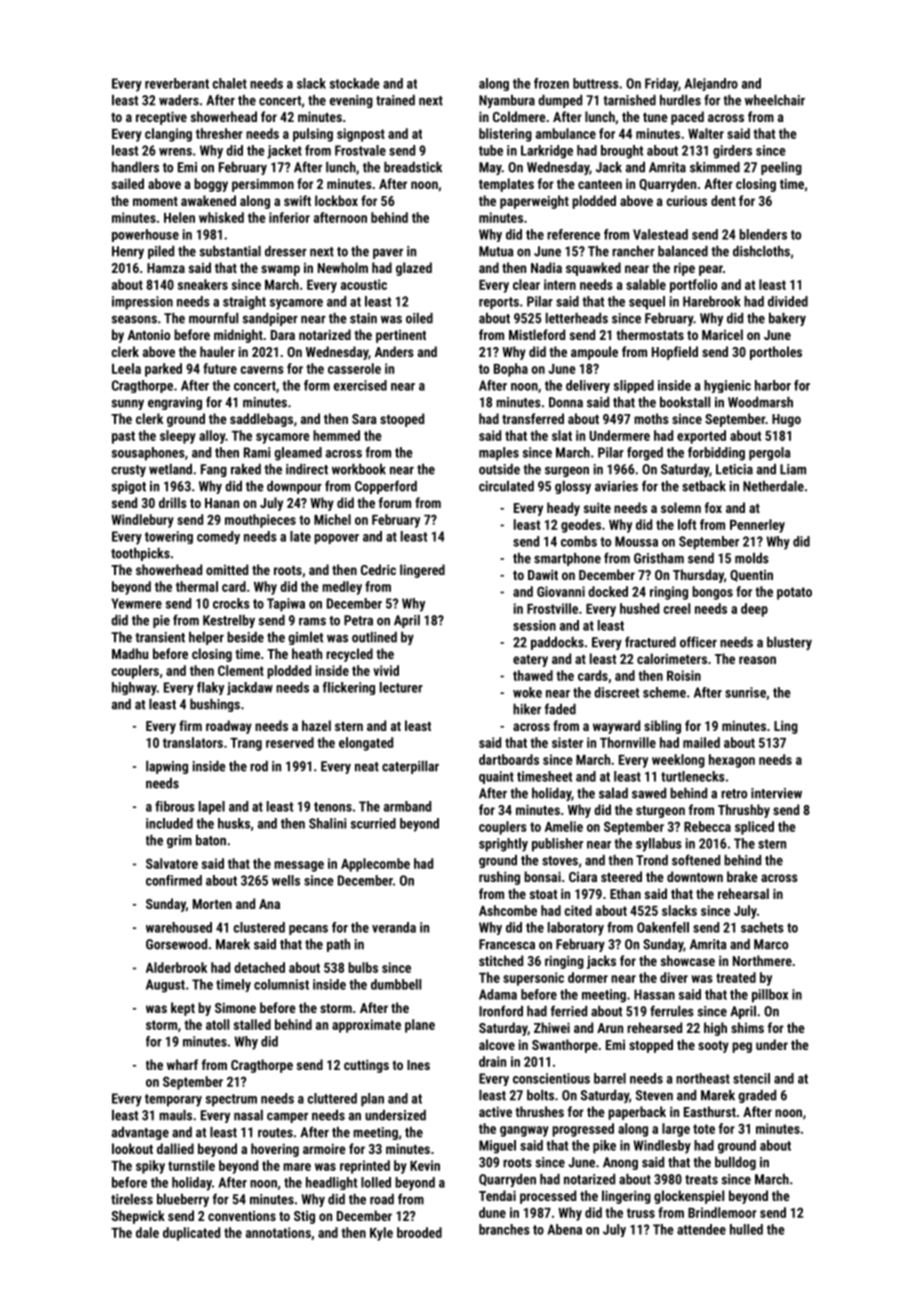 The height and width of the screenshot is (1308, 924). What do you see at coordinates (661, 85) in the screenshot?
I see `Friday` at bounding box center [661, 85].
